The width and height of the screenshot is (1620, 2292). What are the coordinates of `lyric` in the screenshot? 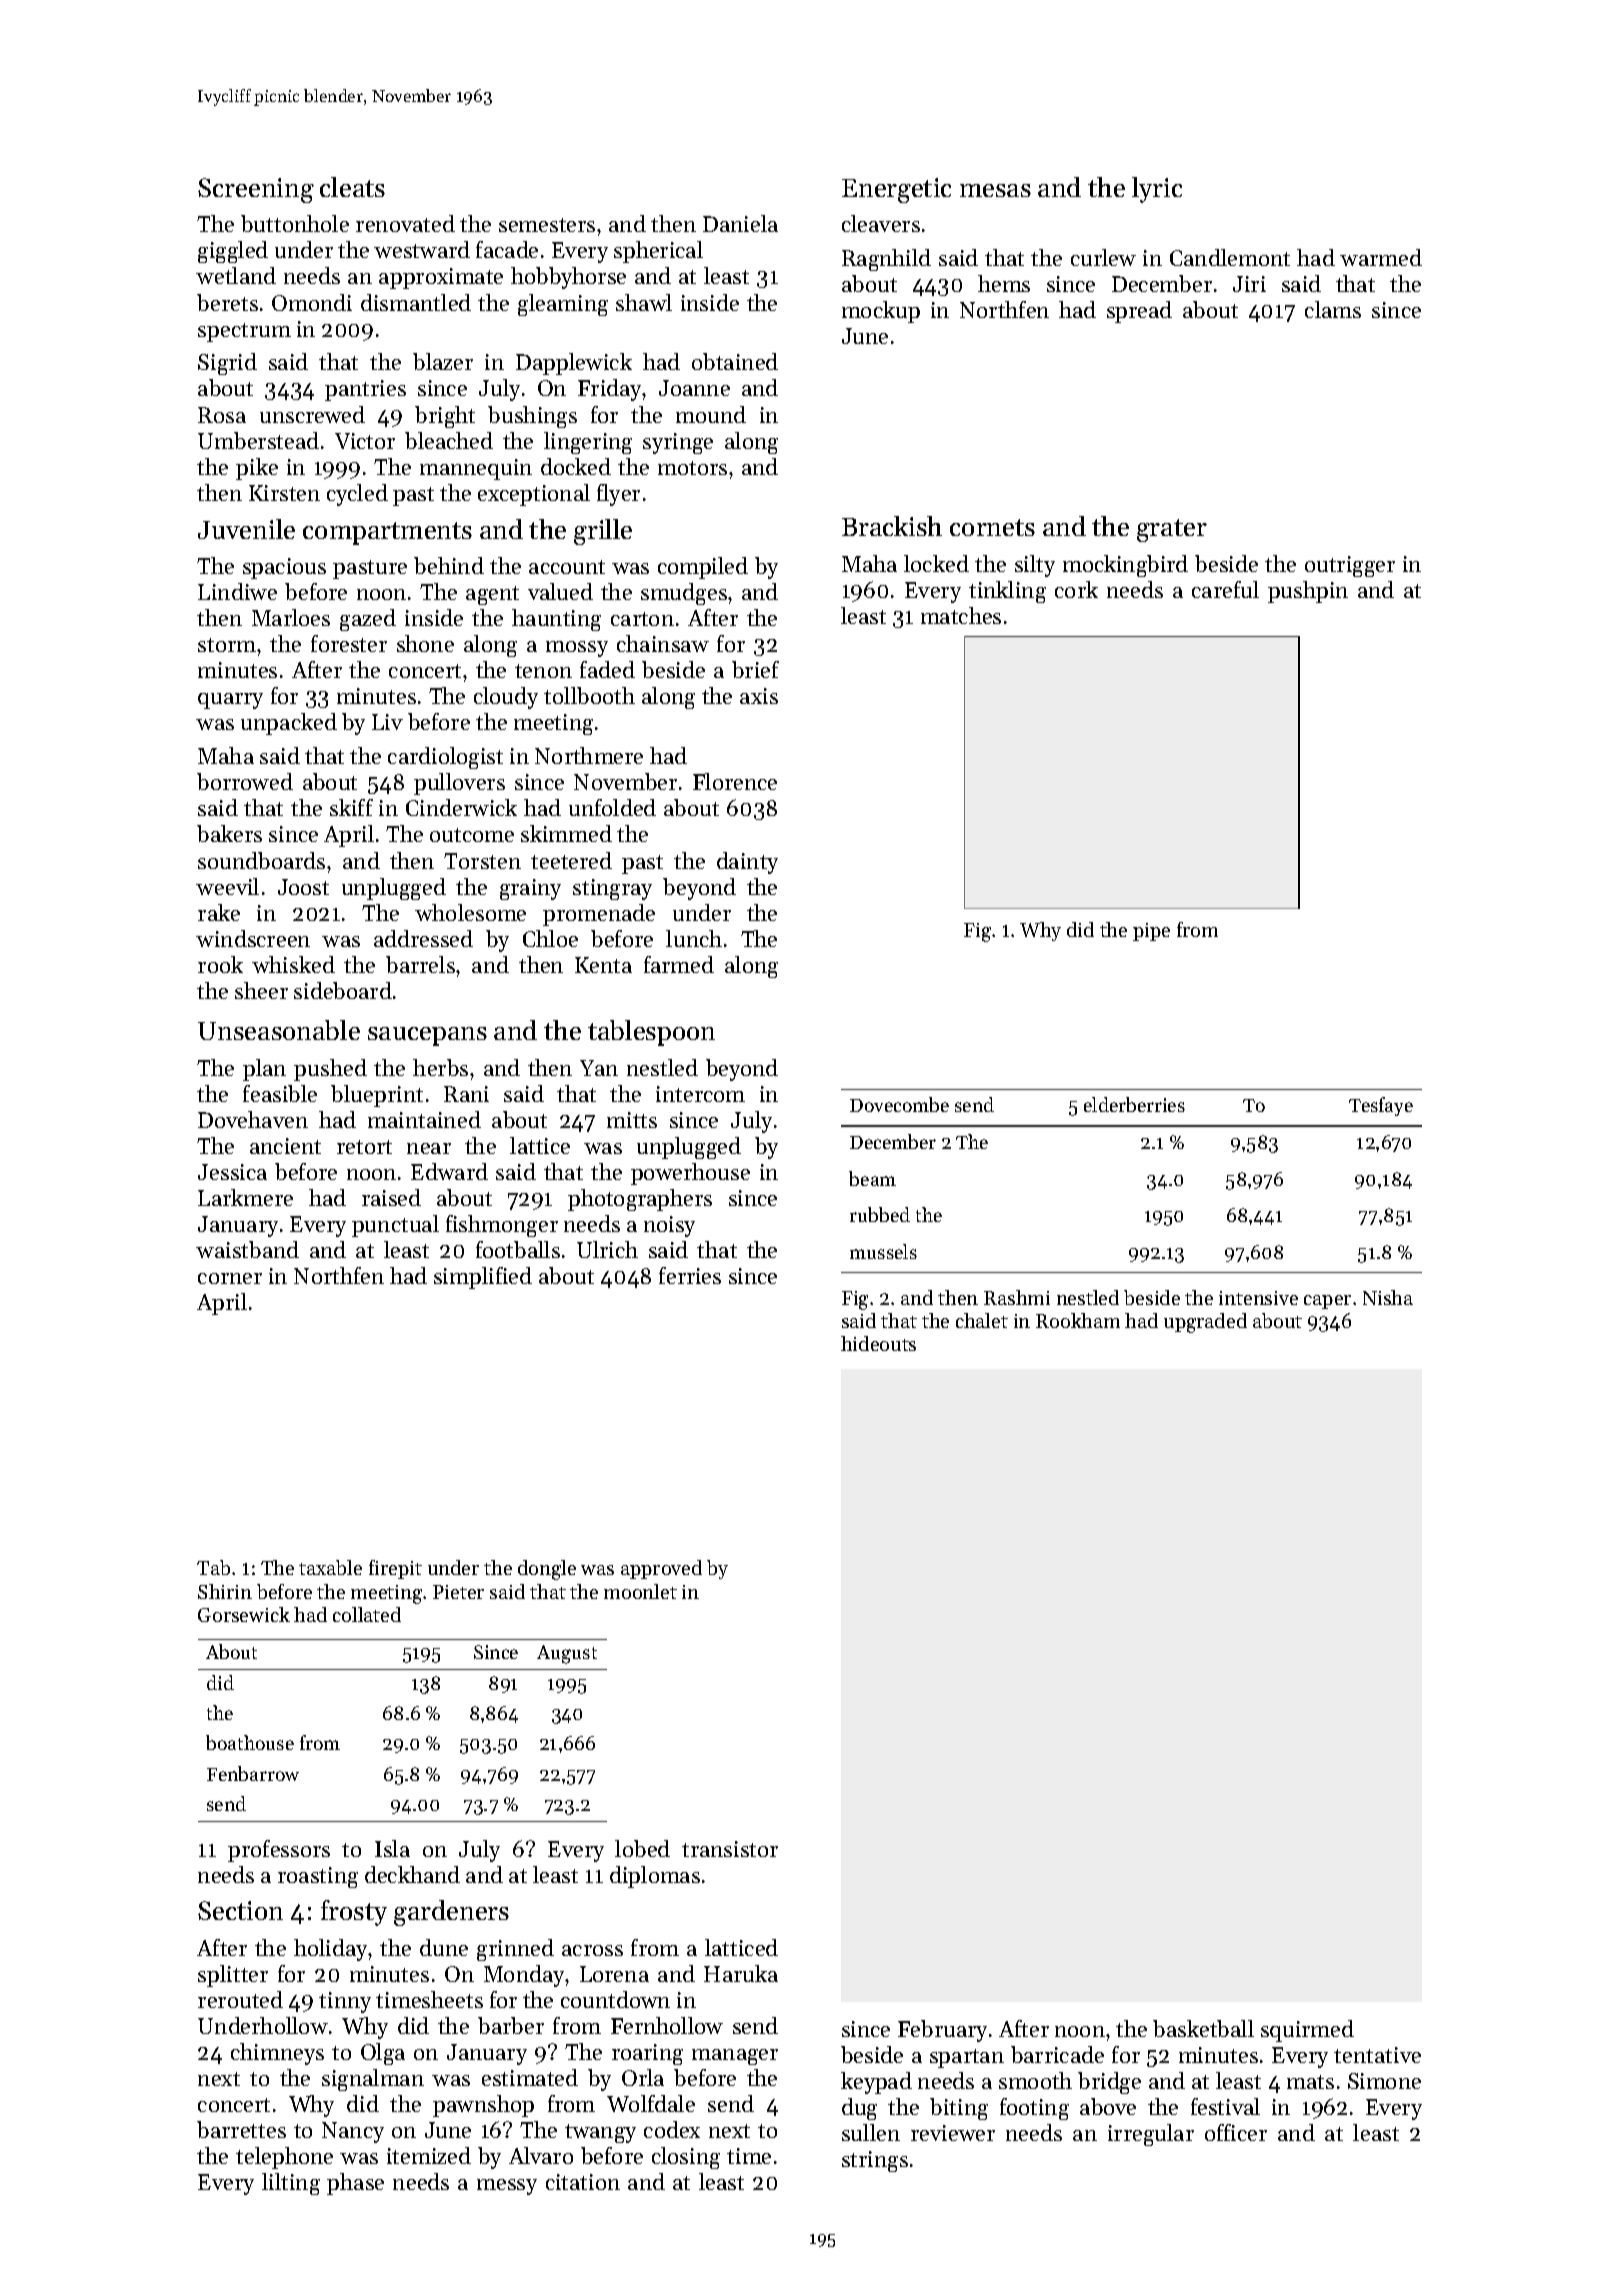 It's located at (1157, 190).
